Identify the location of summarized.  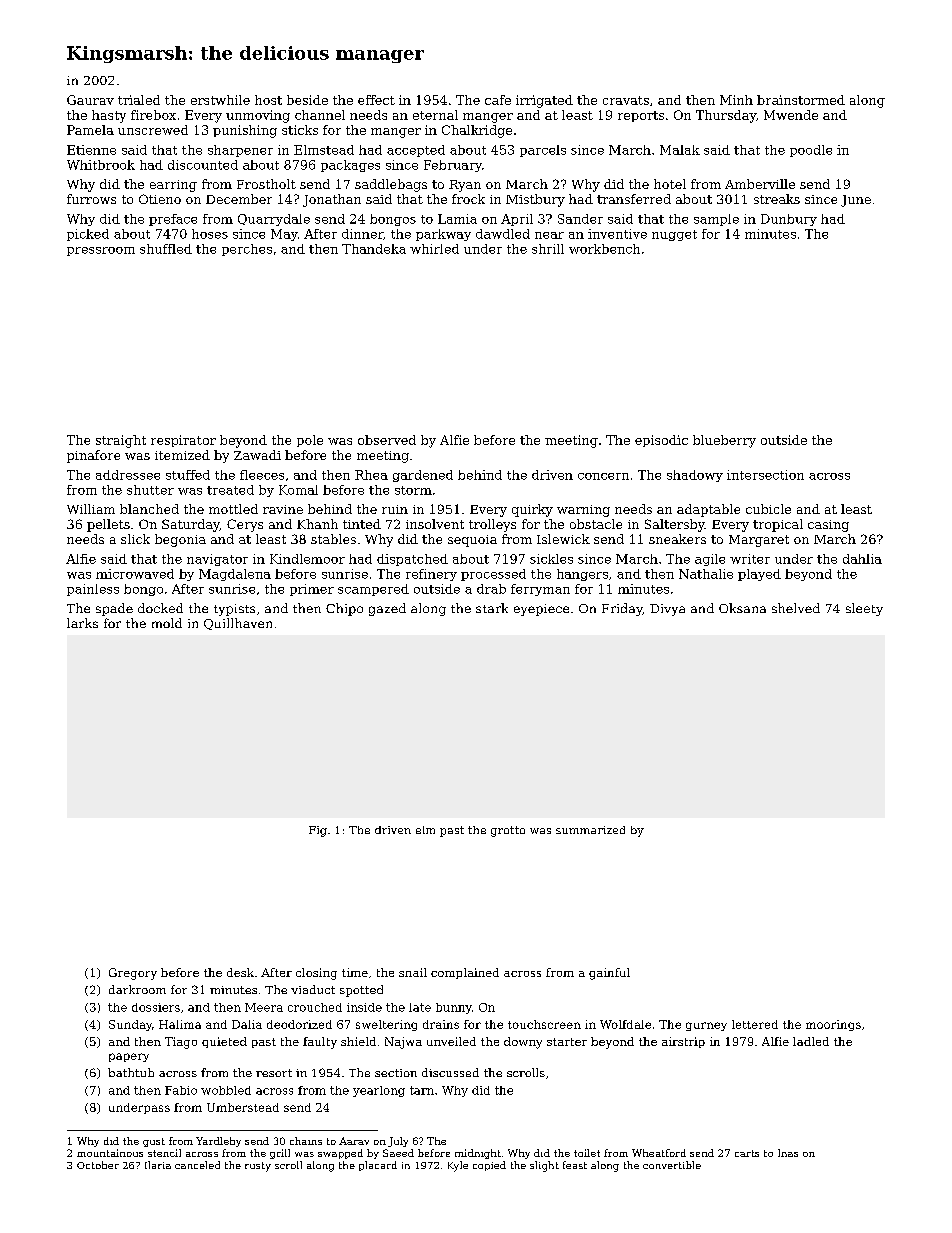
(590, 830).
